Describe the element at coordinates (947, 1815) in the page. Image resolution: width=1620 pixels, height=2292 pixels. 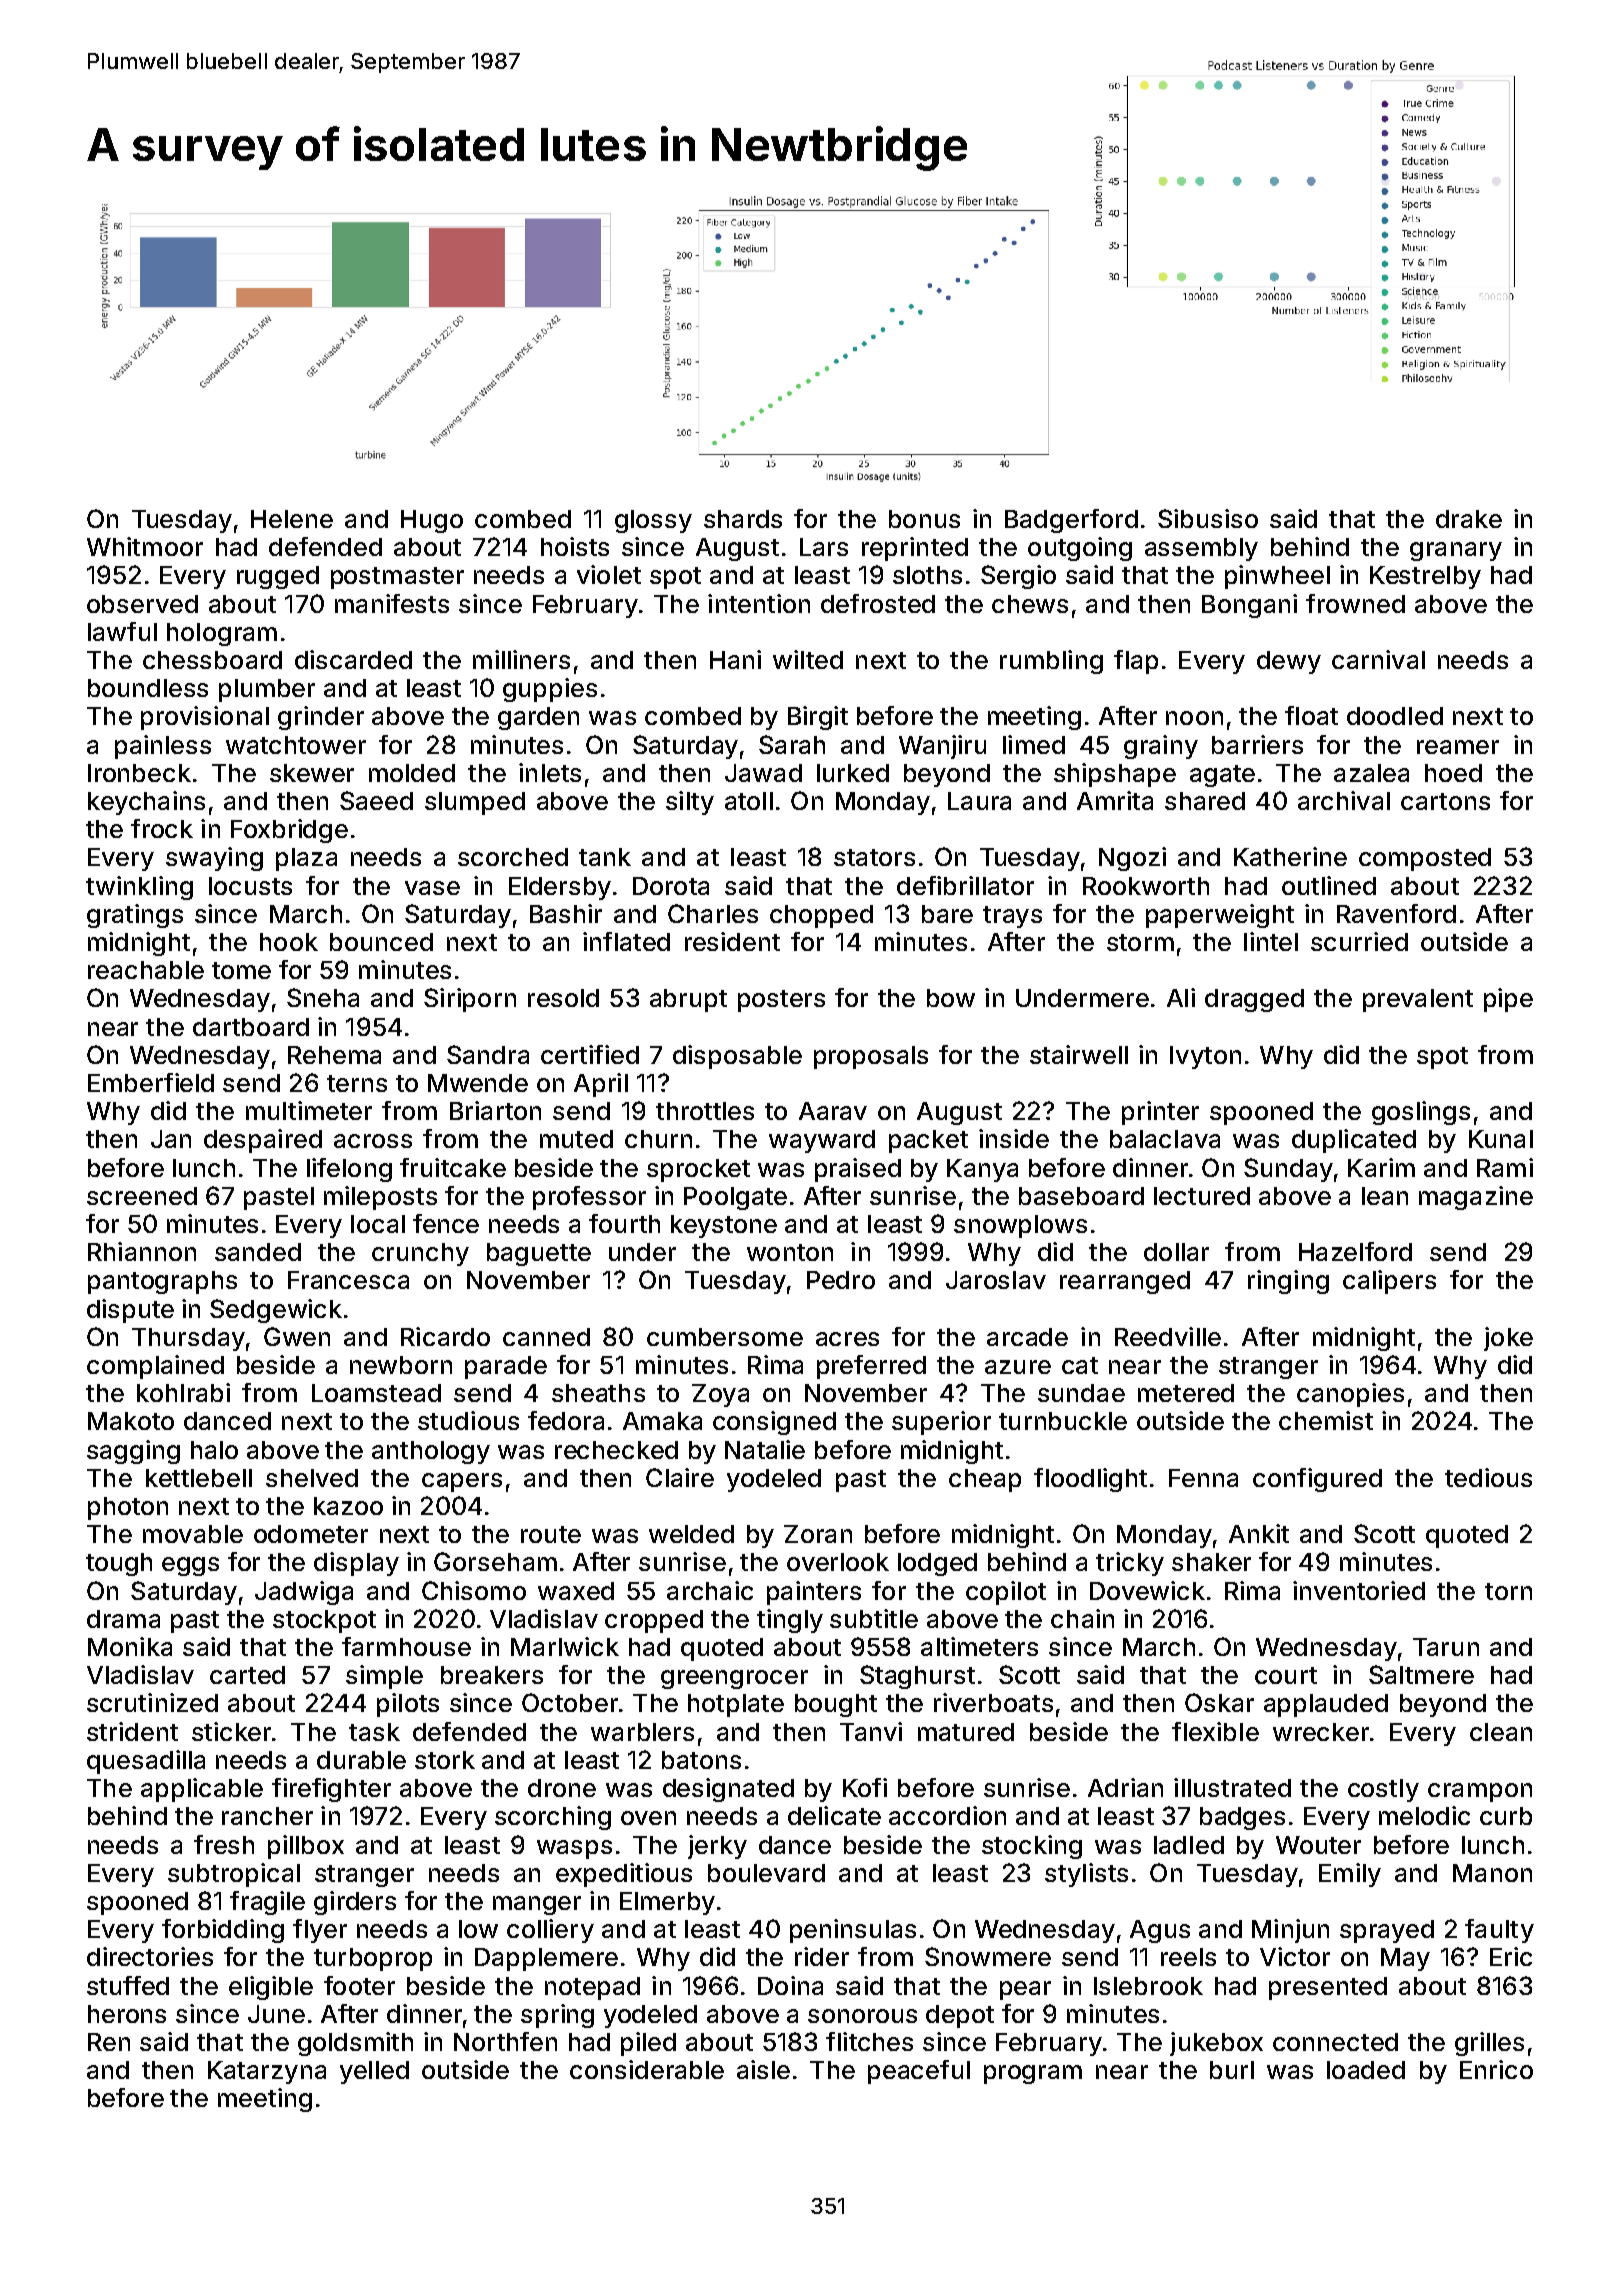
I see `accordion` at that location.
